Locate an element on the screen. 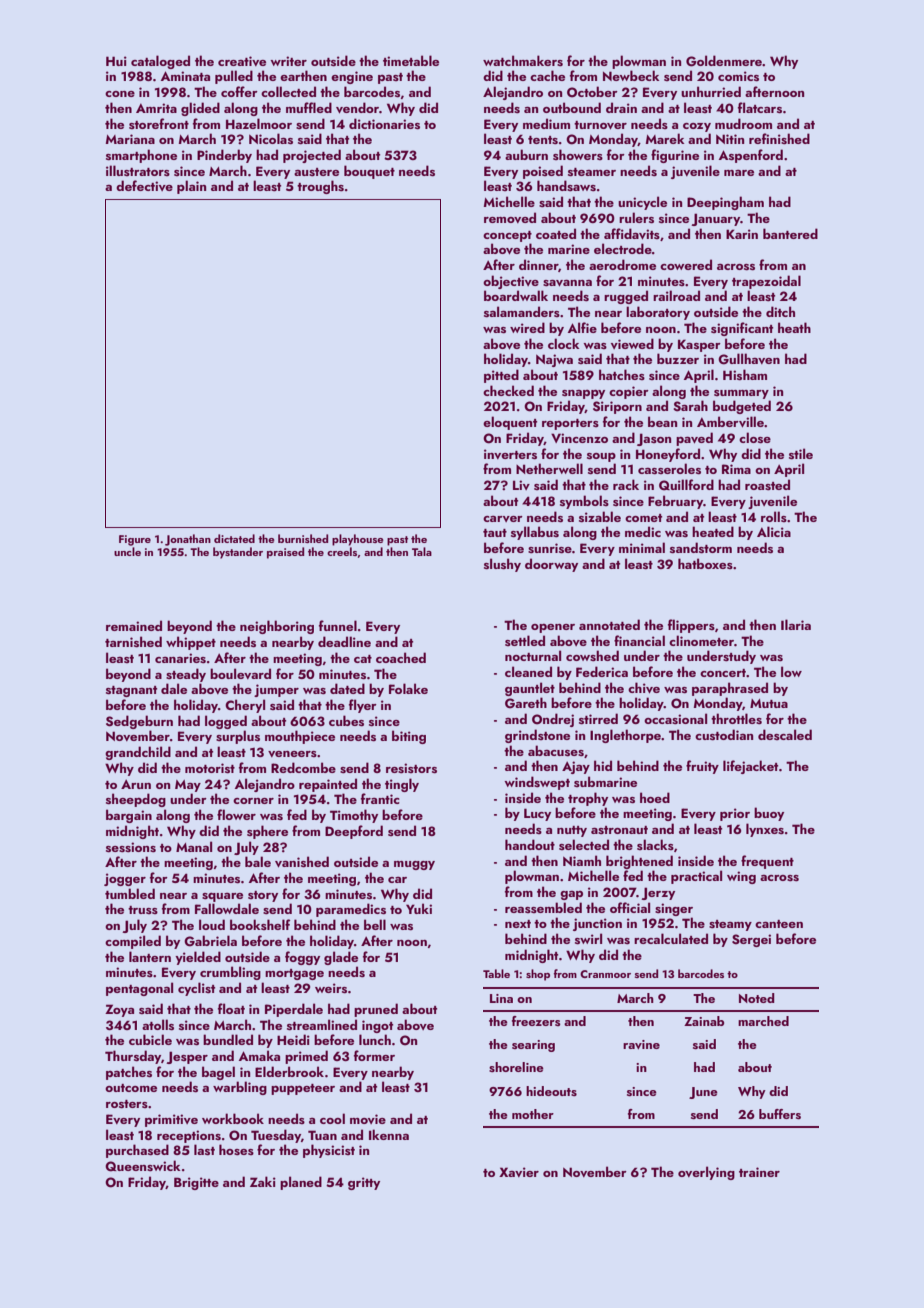 The width and height of the screenshot is (924, 1308). mouthpiece is located at coordinates (300, 737).
